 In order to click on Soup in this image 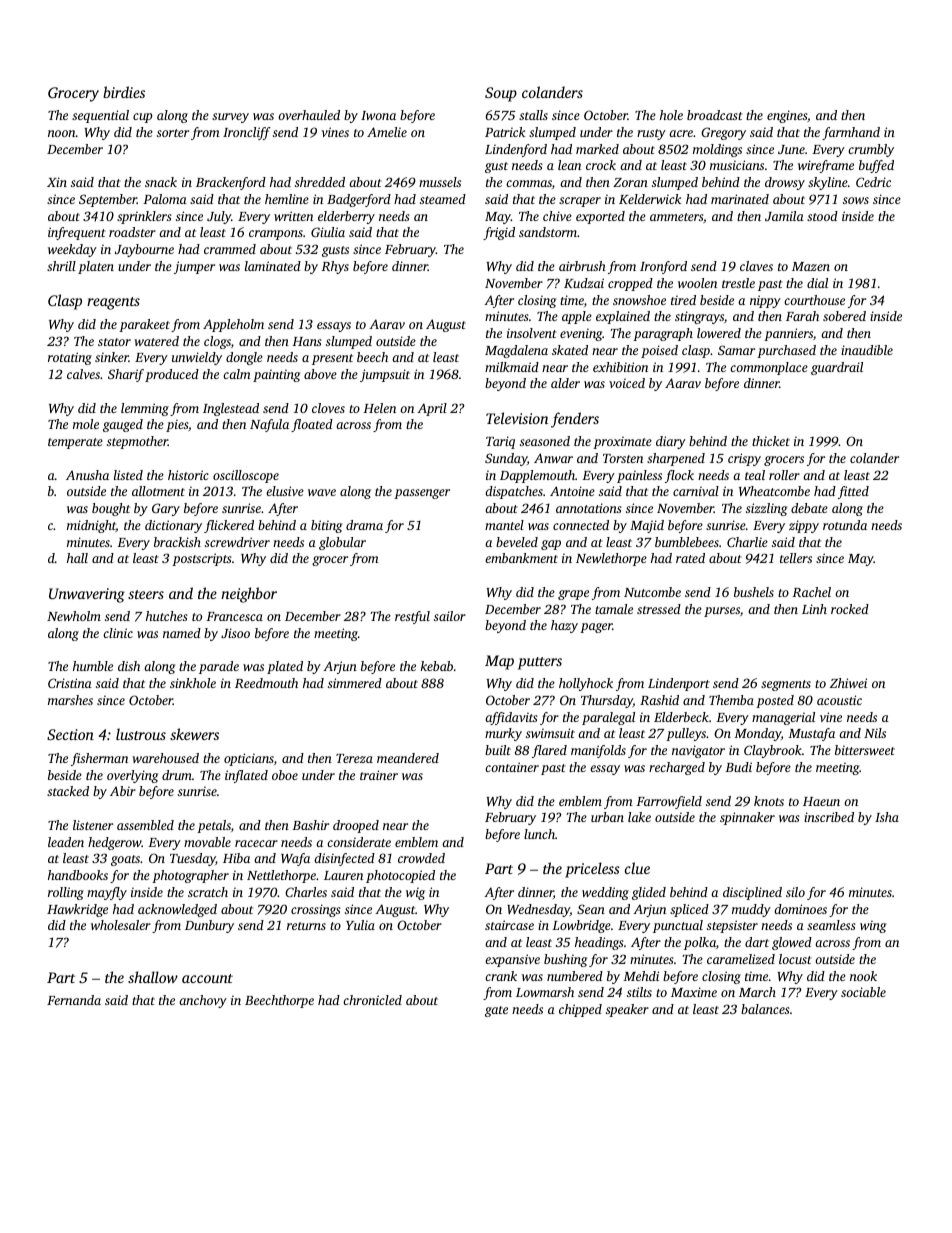, I will do `click(501, 94)`.
